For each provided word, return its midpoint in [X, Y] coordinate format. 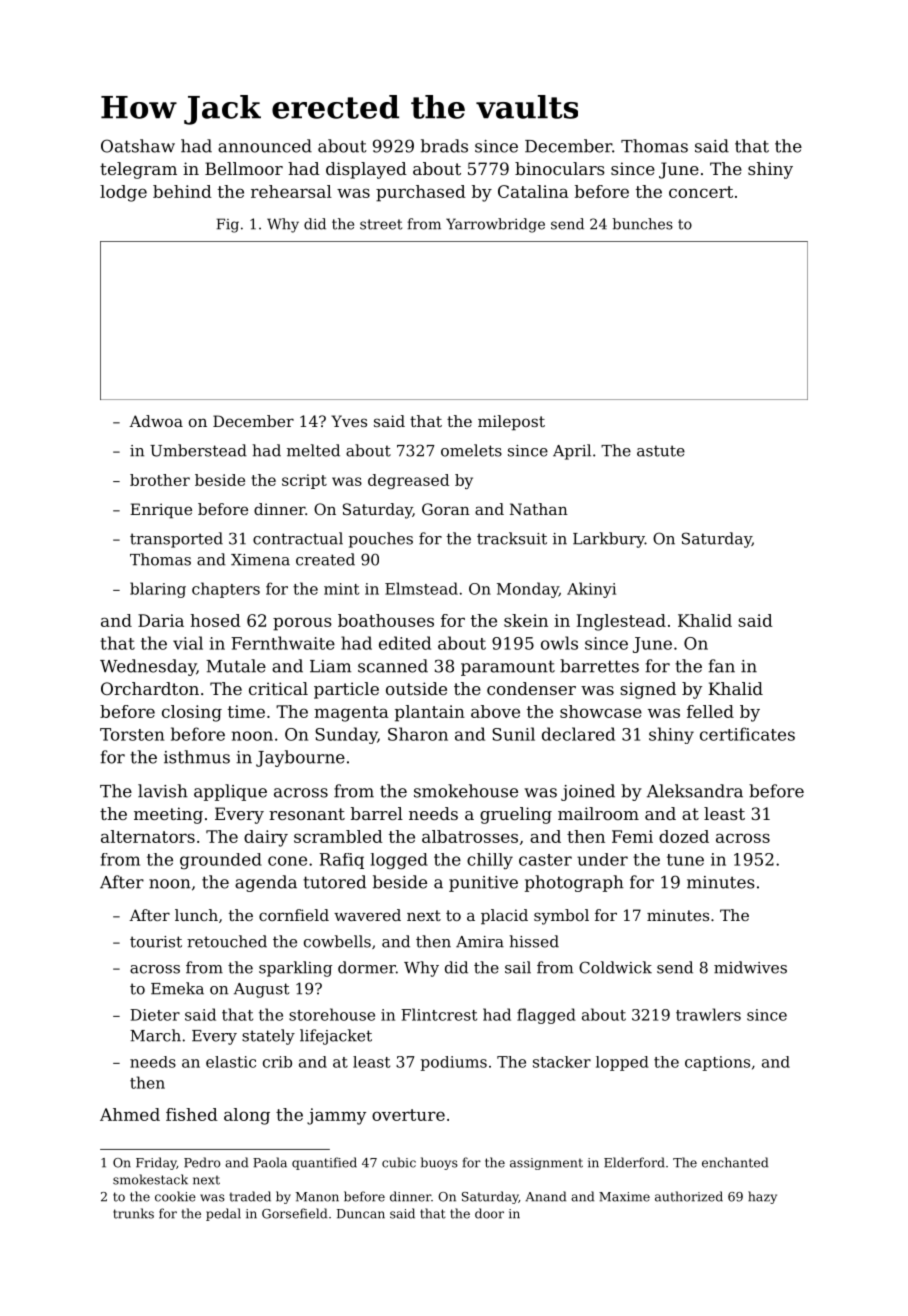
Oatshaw [138, 146]
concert [701, 192]
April [572, 452]
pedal [223, 1214]
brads [444, 146]
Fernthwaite [283, 643]
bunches [643, 224]
